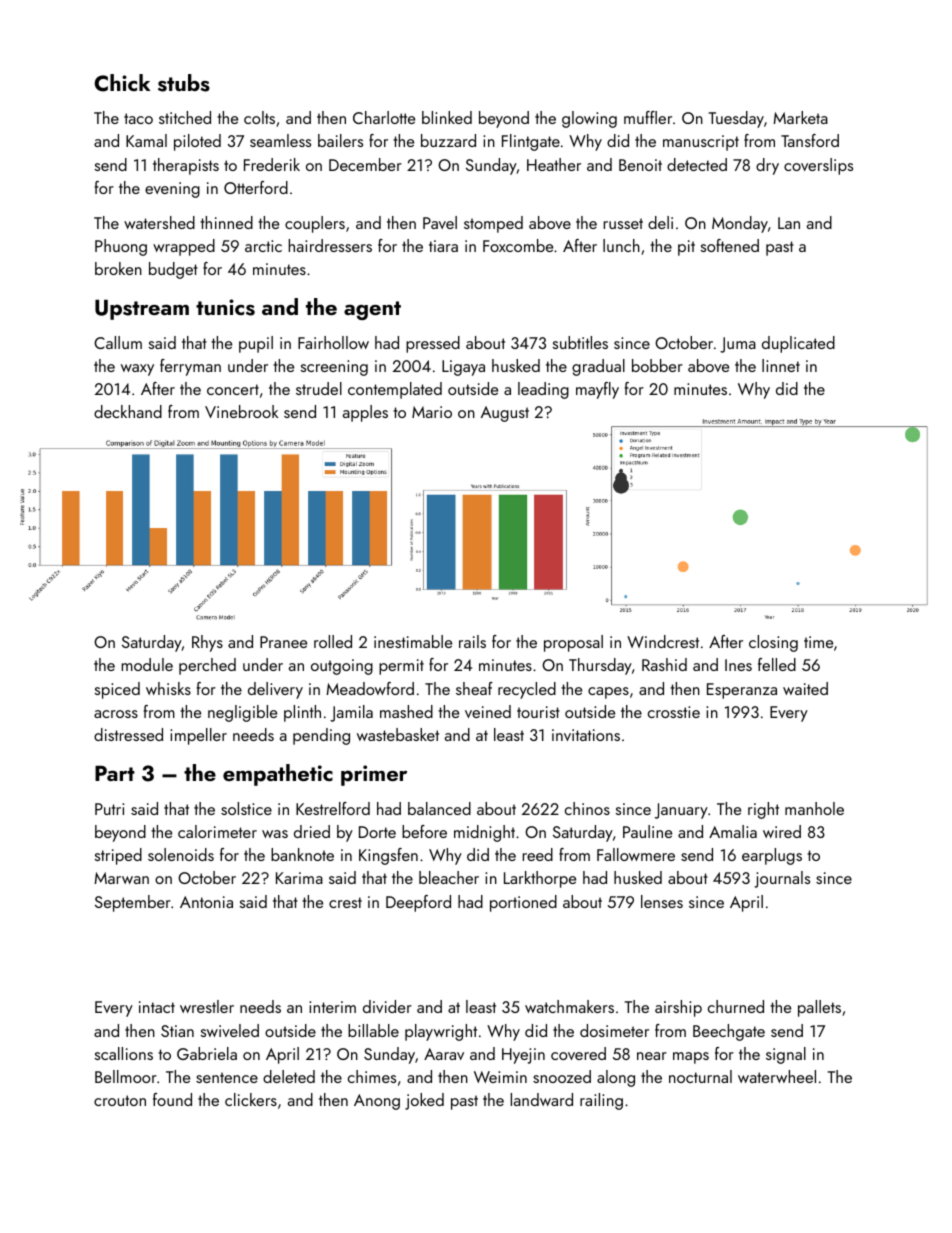 The image size is (952, 1233). What do you see at coordinates (798, 344) in the page?
I see `duplicated` at bounding box center [798, 344].
